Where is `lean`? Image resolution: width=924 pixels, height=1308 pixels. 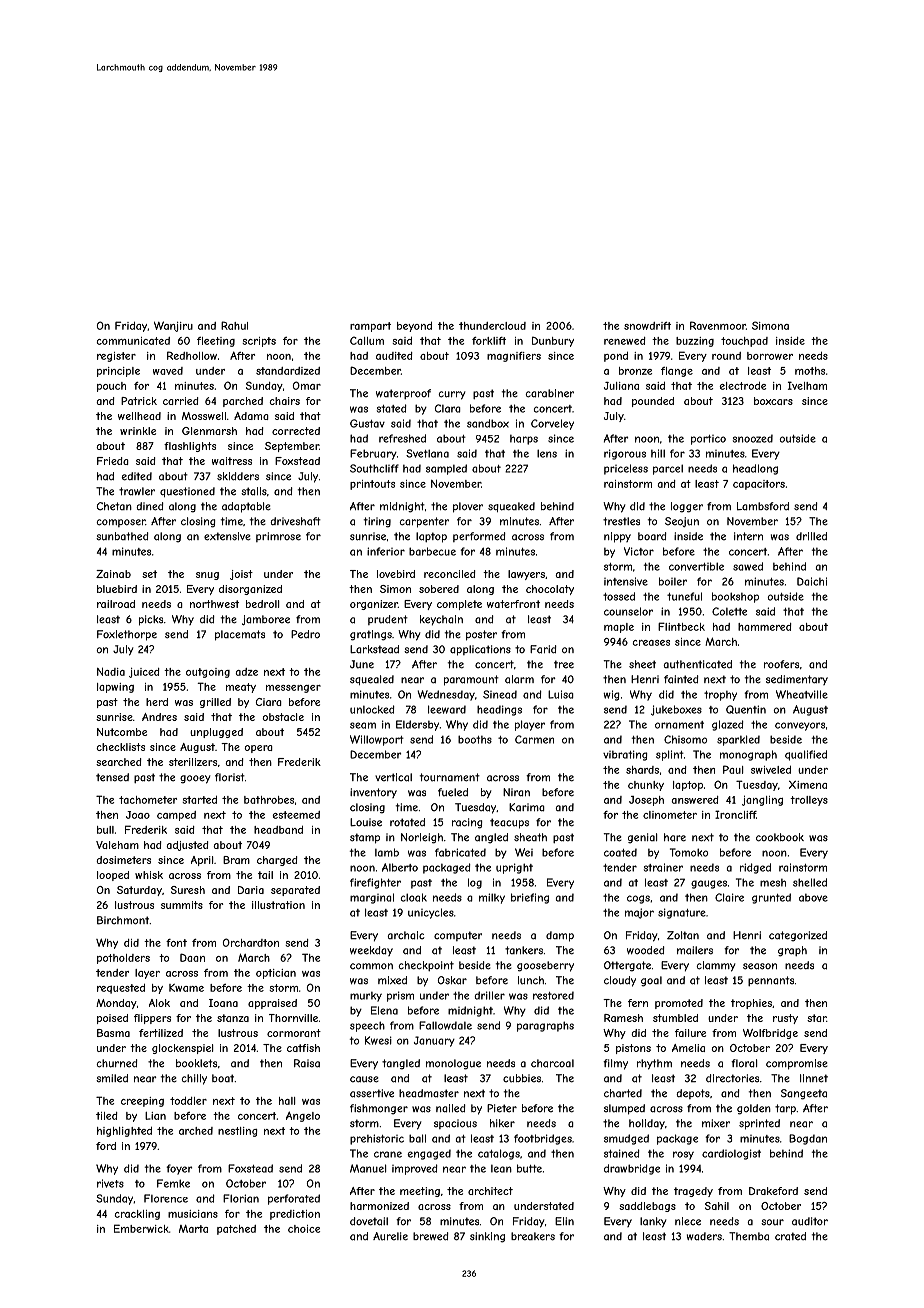
lean is located at coordinates (501, 1169).
